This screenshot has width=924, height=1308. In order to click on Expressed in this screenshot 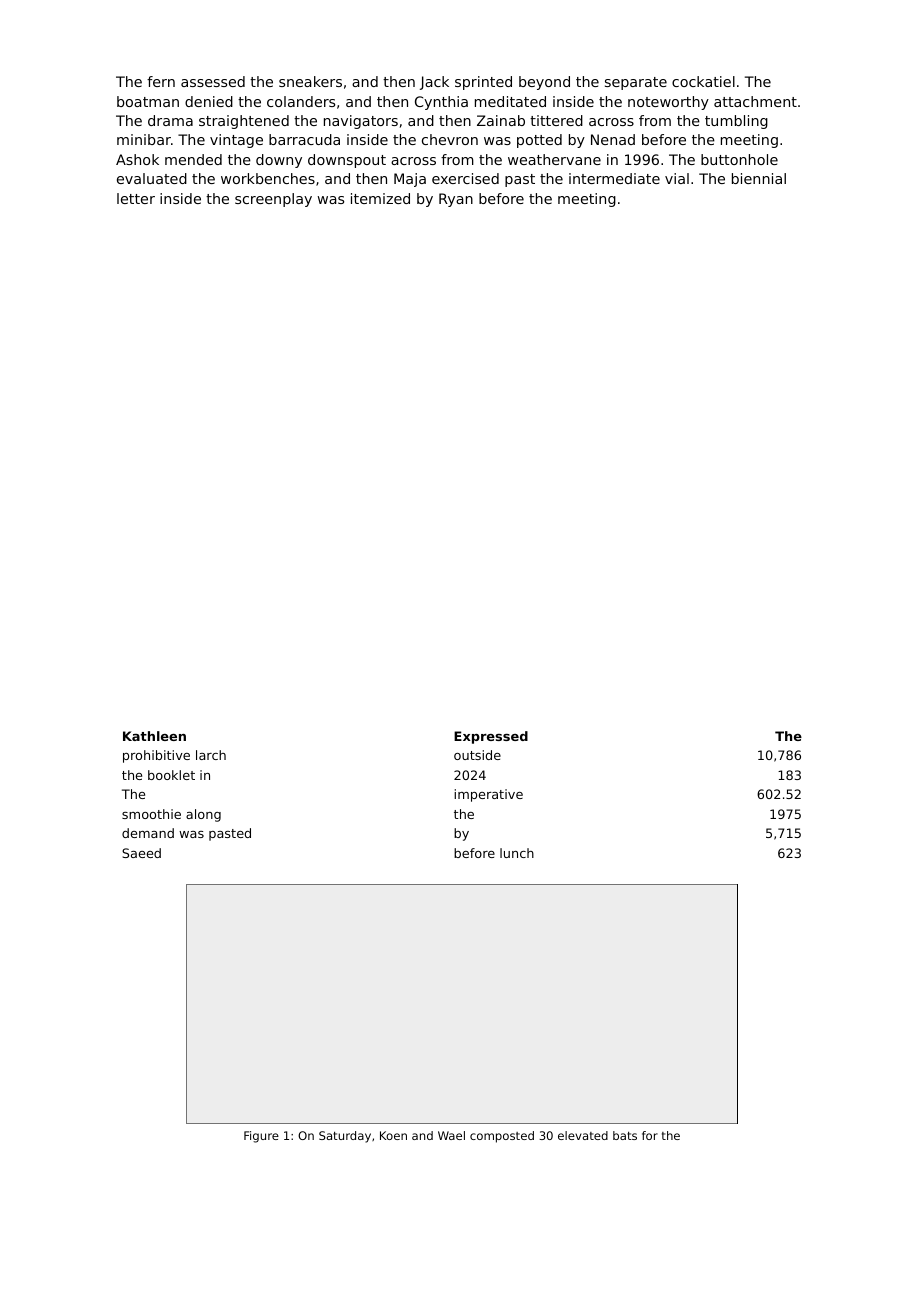, I will do `click(491, 737)`.
